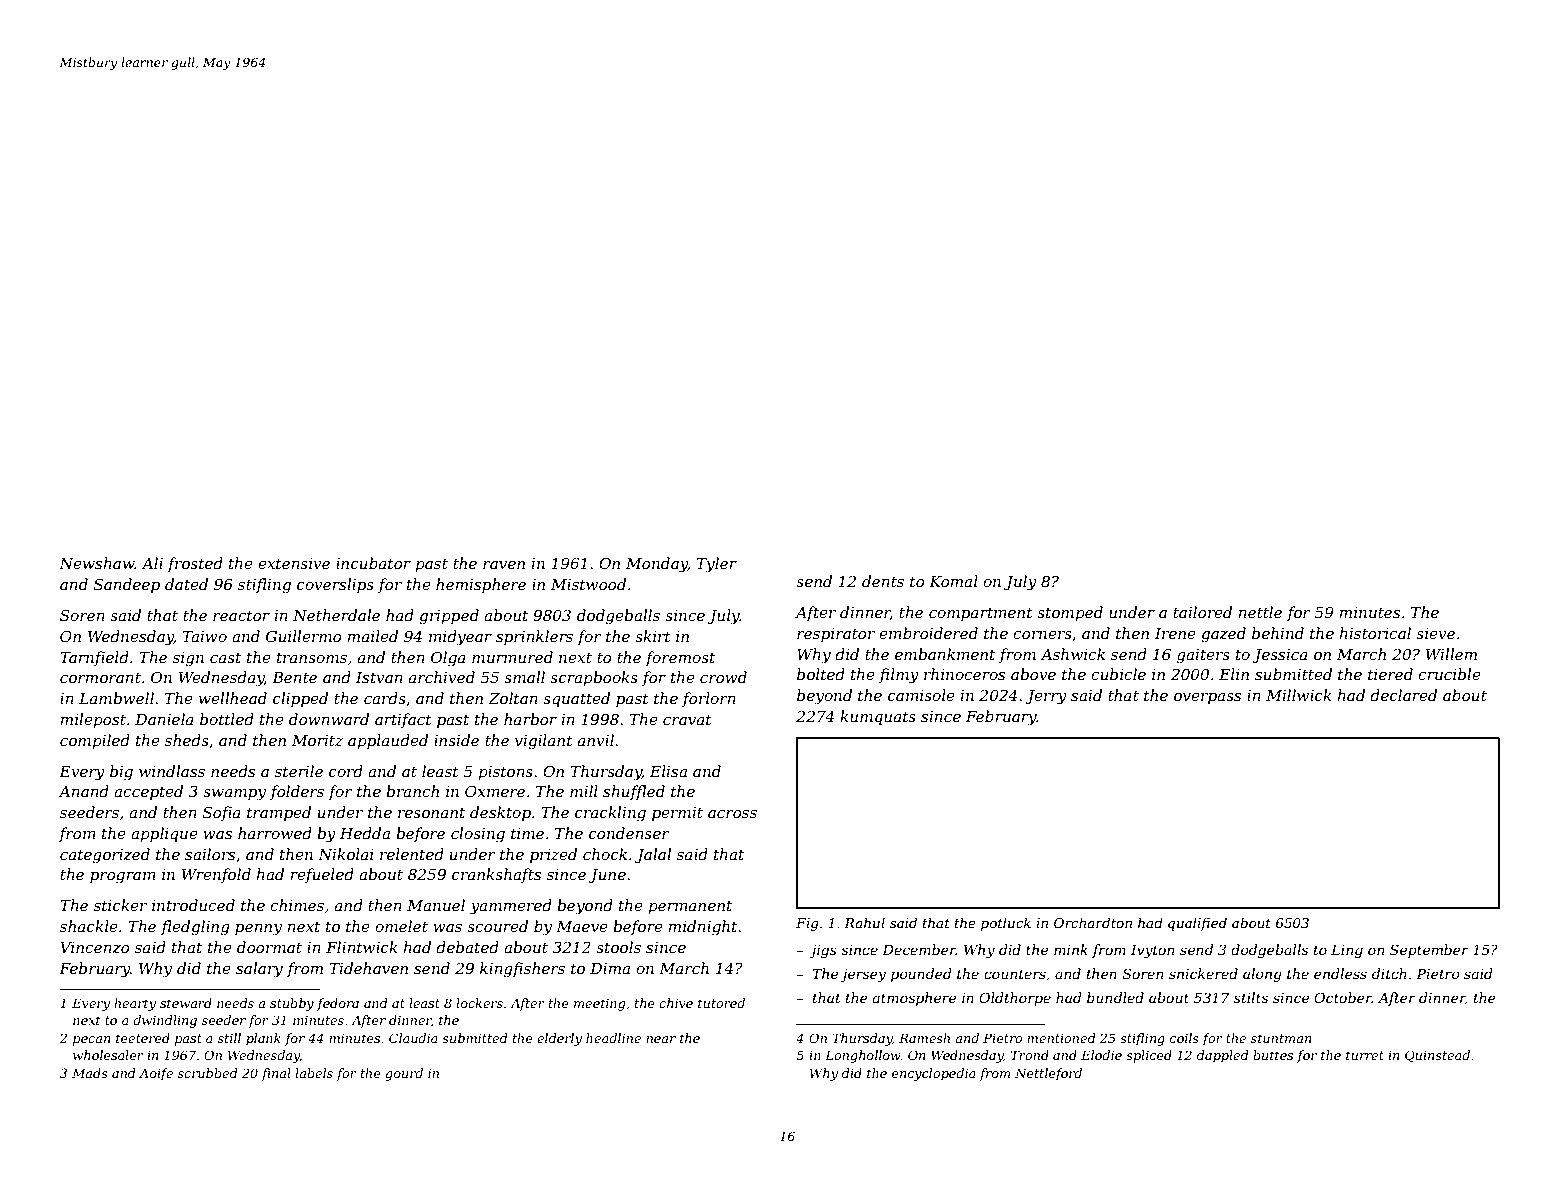 Image resolution: width=1559 pixels, height=1204 pixels. Describe the element at coordinates (1403, 695) in the screenshot. I see `declared` at that location.
